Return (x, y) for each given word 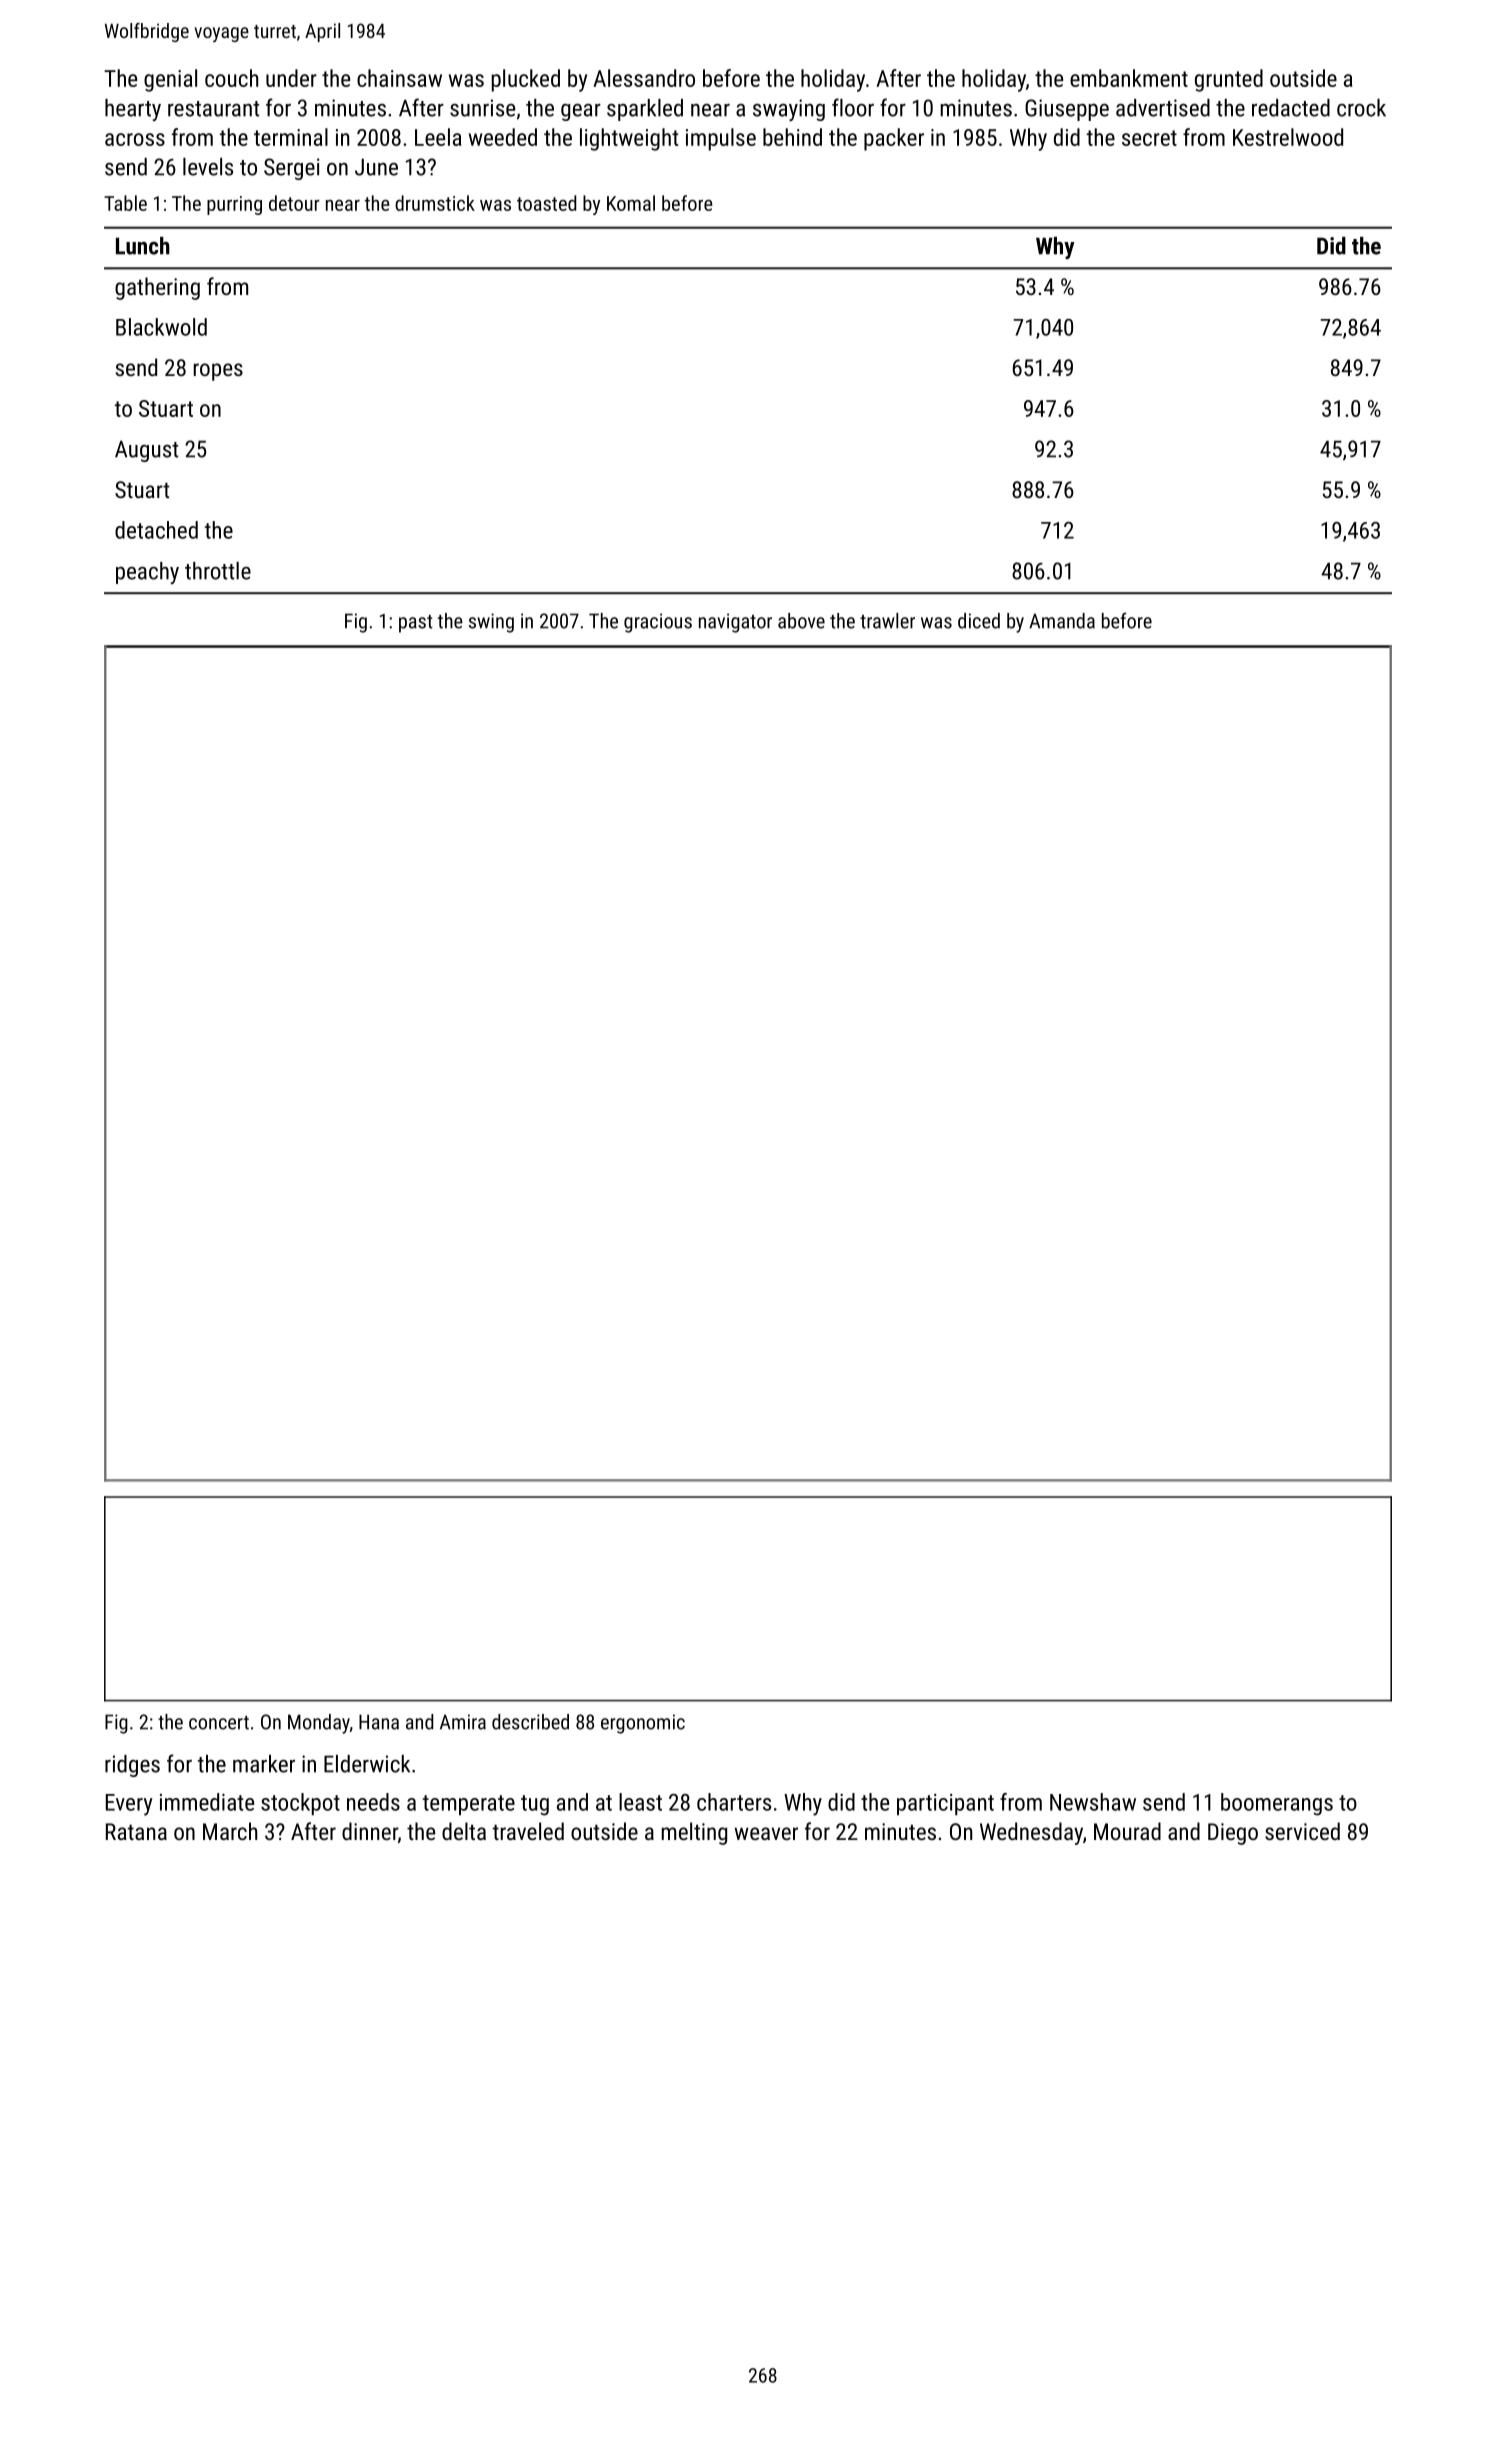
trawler (887, 621)
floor (853, 107)
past (416, 624)
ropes (218, 372)
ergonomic (643, 1724)
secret (1149, 138)
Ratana (136, 1831)
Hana (379, 1722)
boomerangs (1277, 1804)
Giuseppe (1067, 110)
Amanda (1062, 621)
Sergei (292, 169)
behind (792, 137)
